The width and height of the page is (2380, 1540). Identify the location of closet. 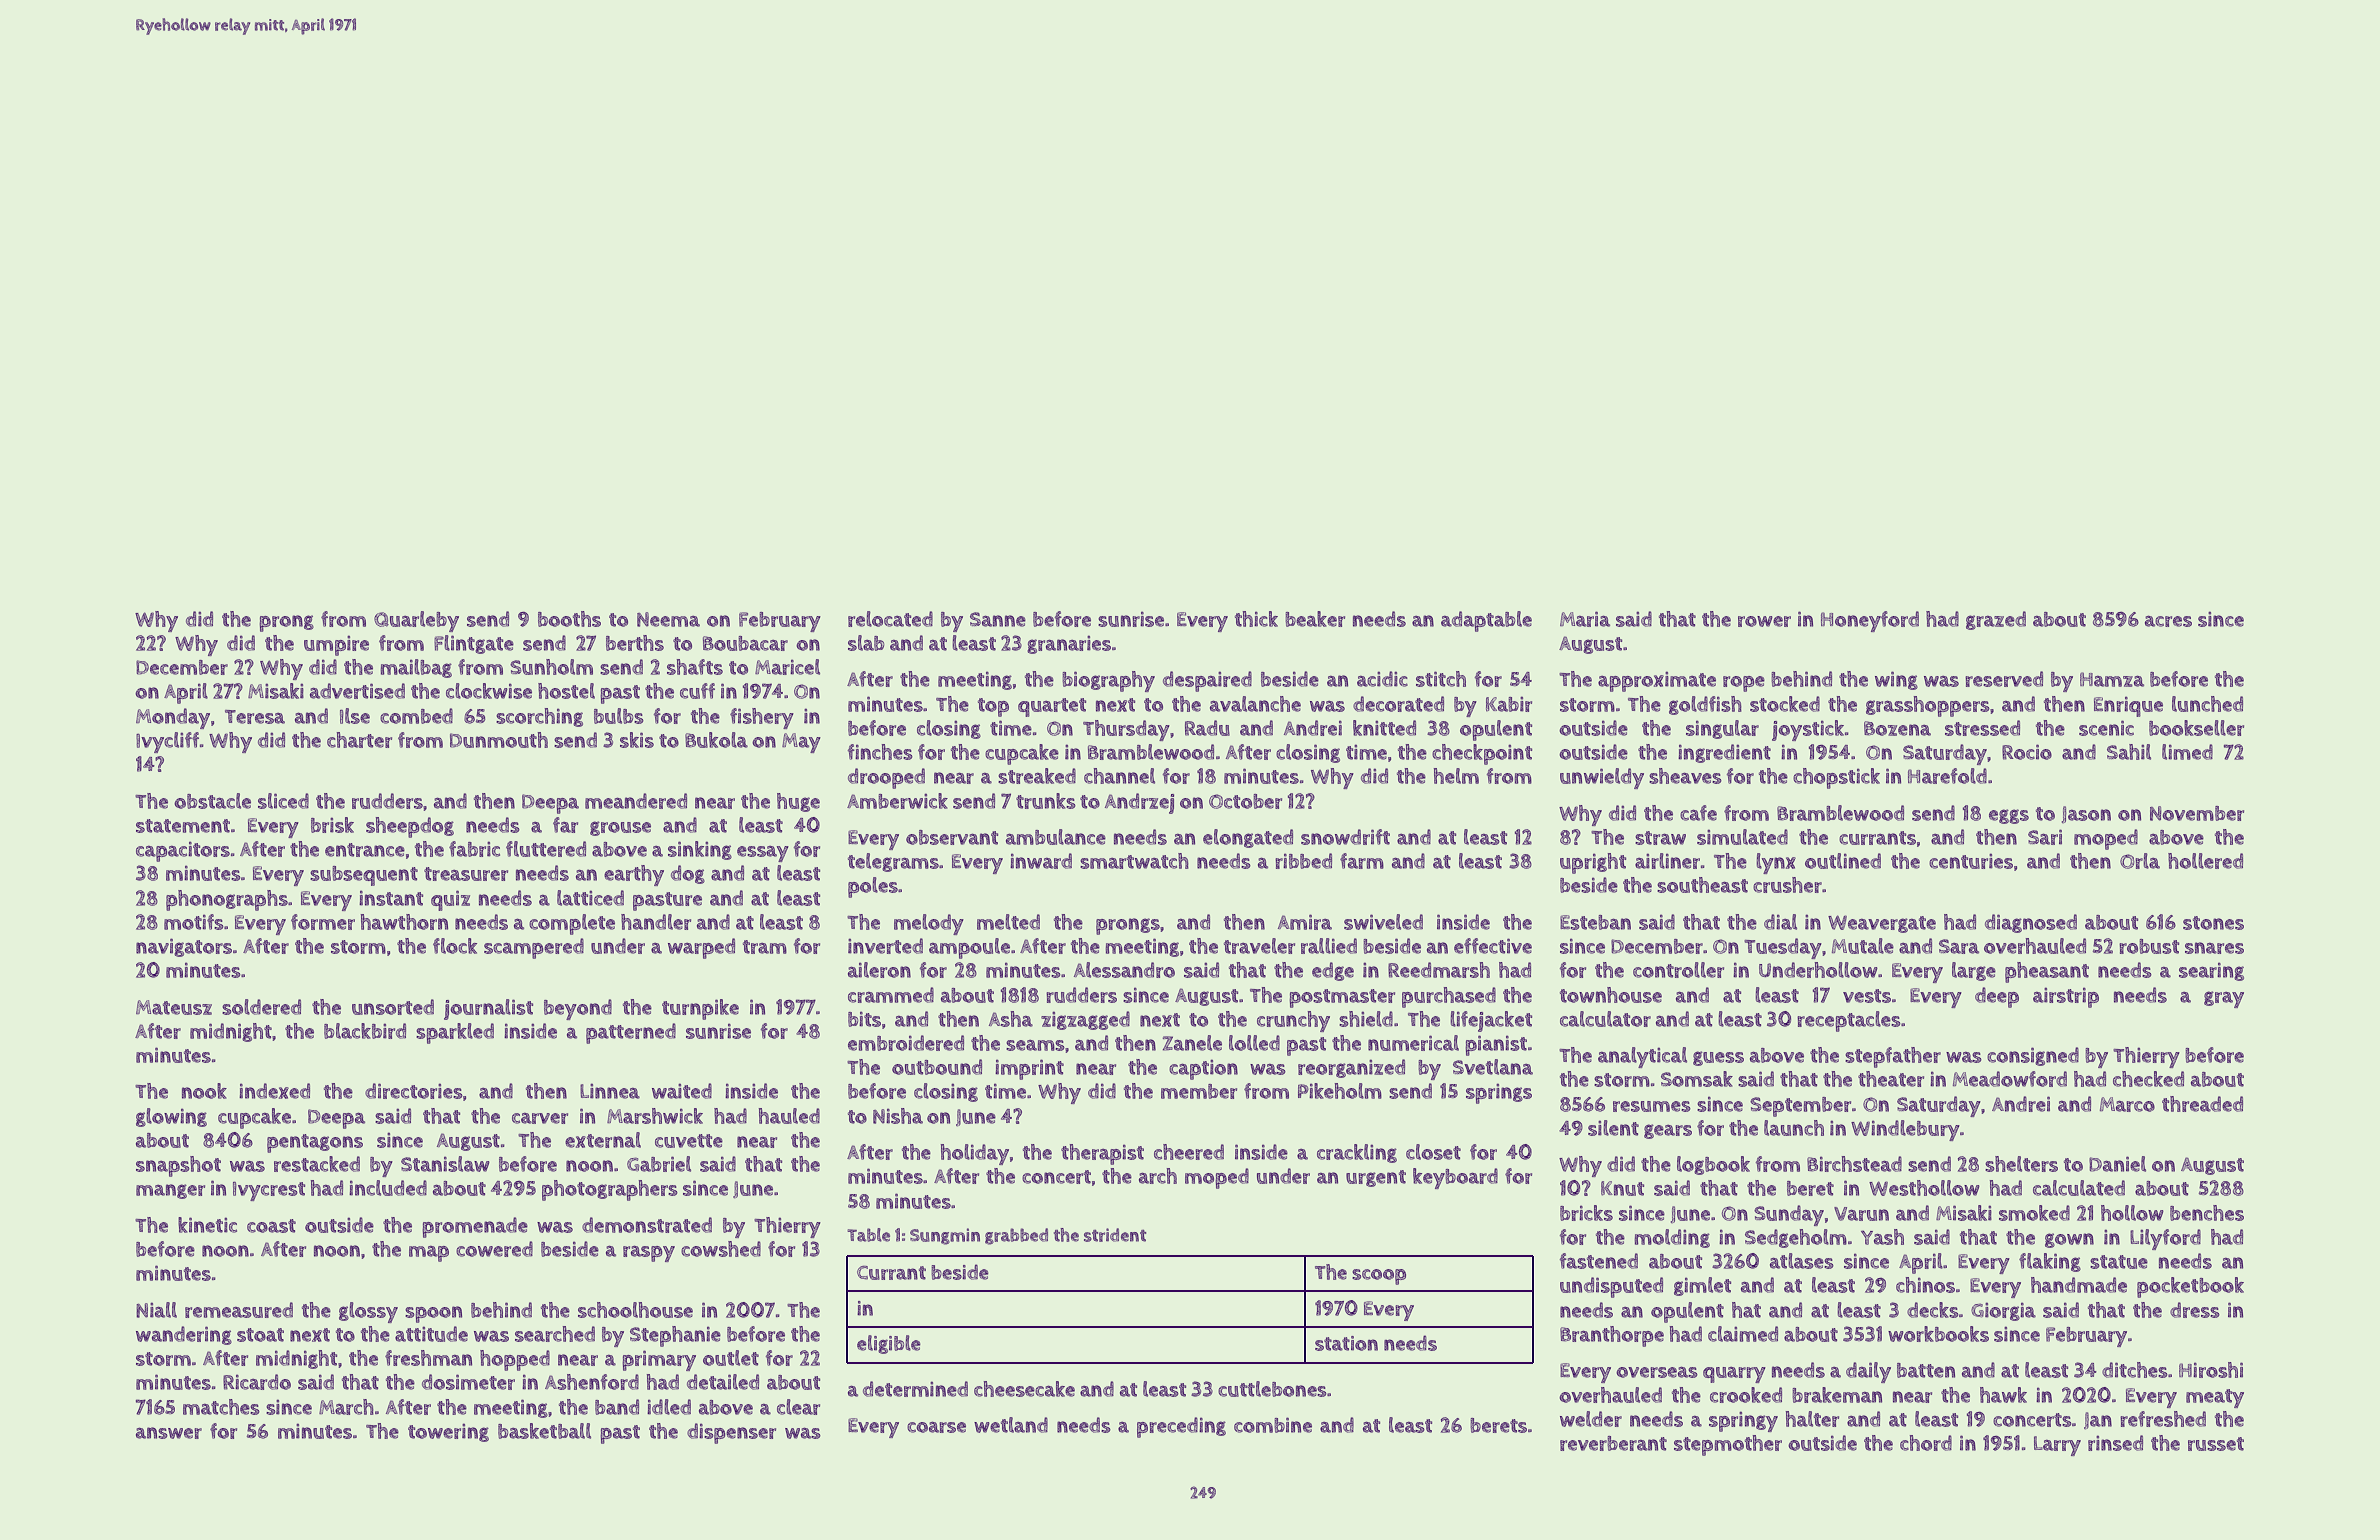
(1433, 1152).
